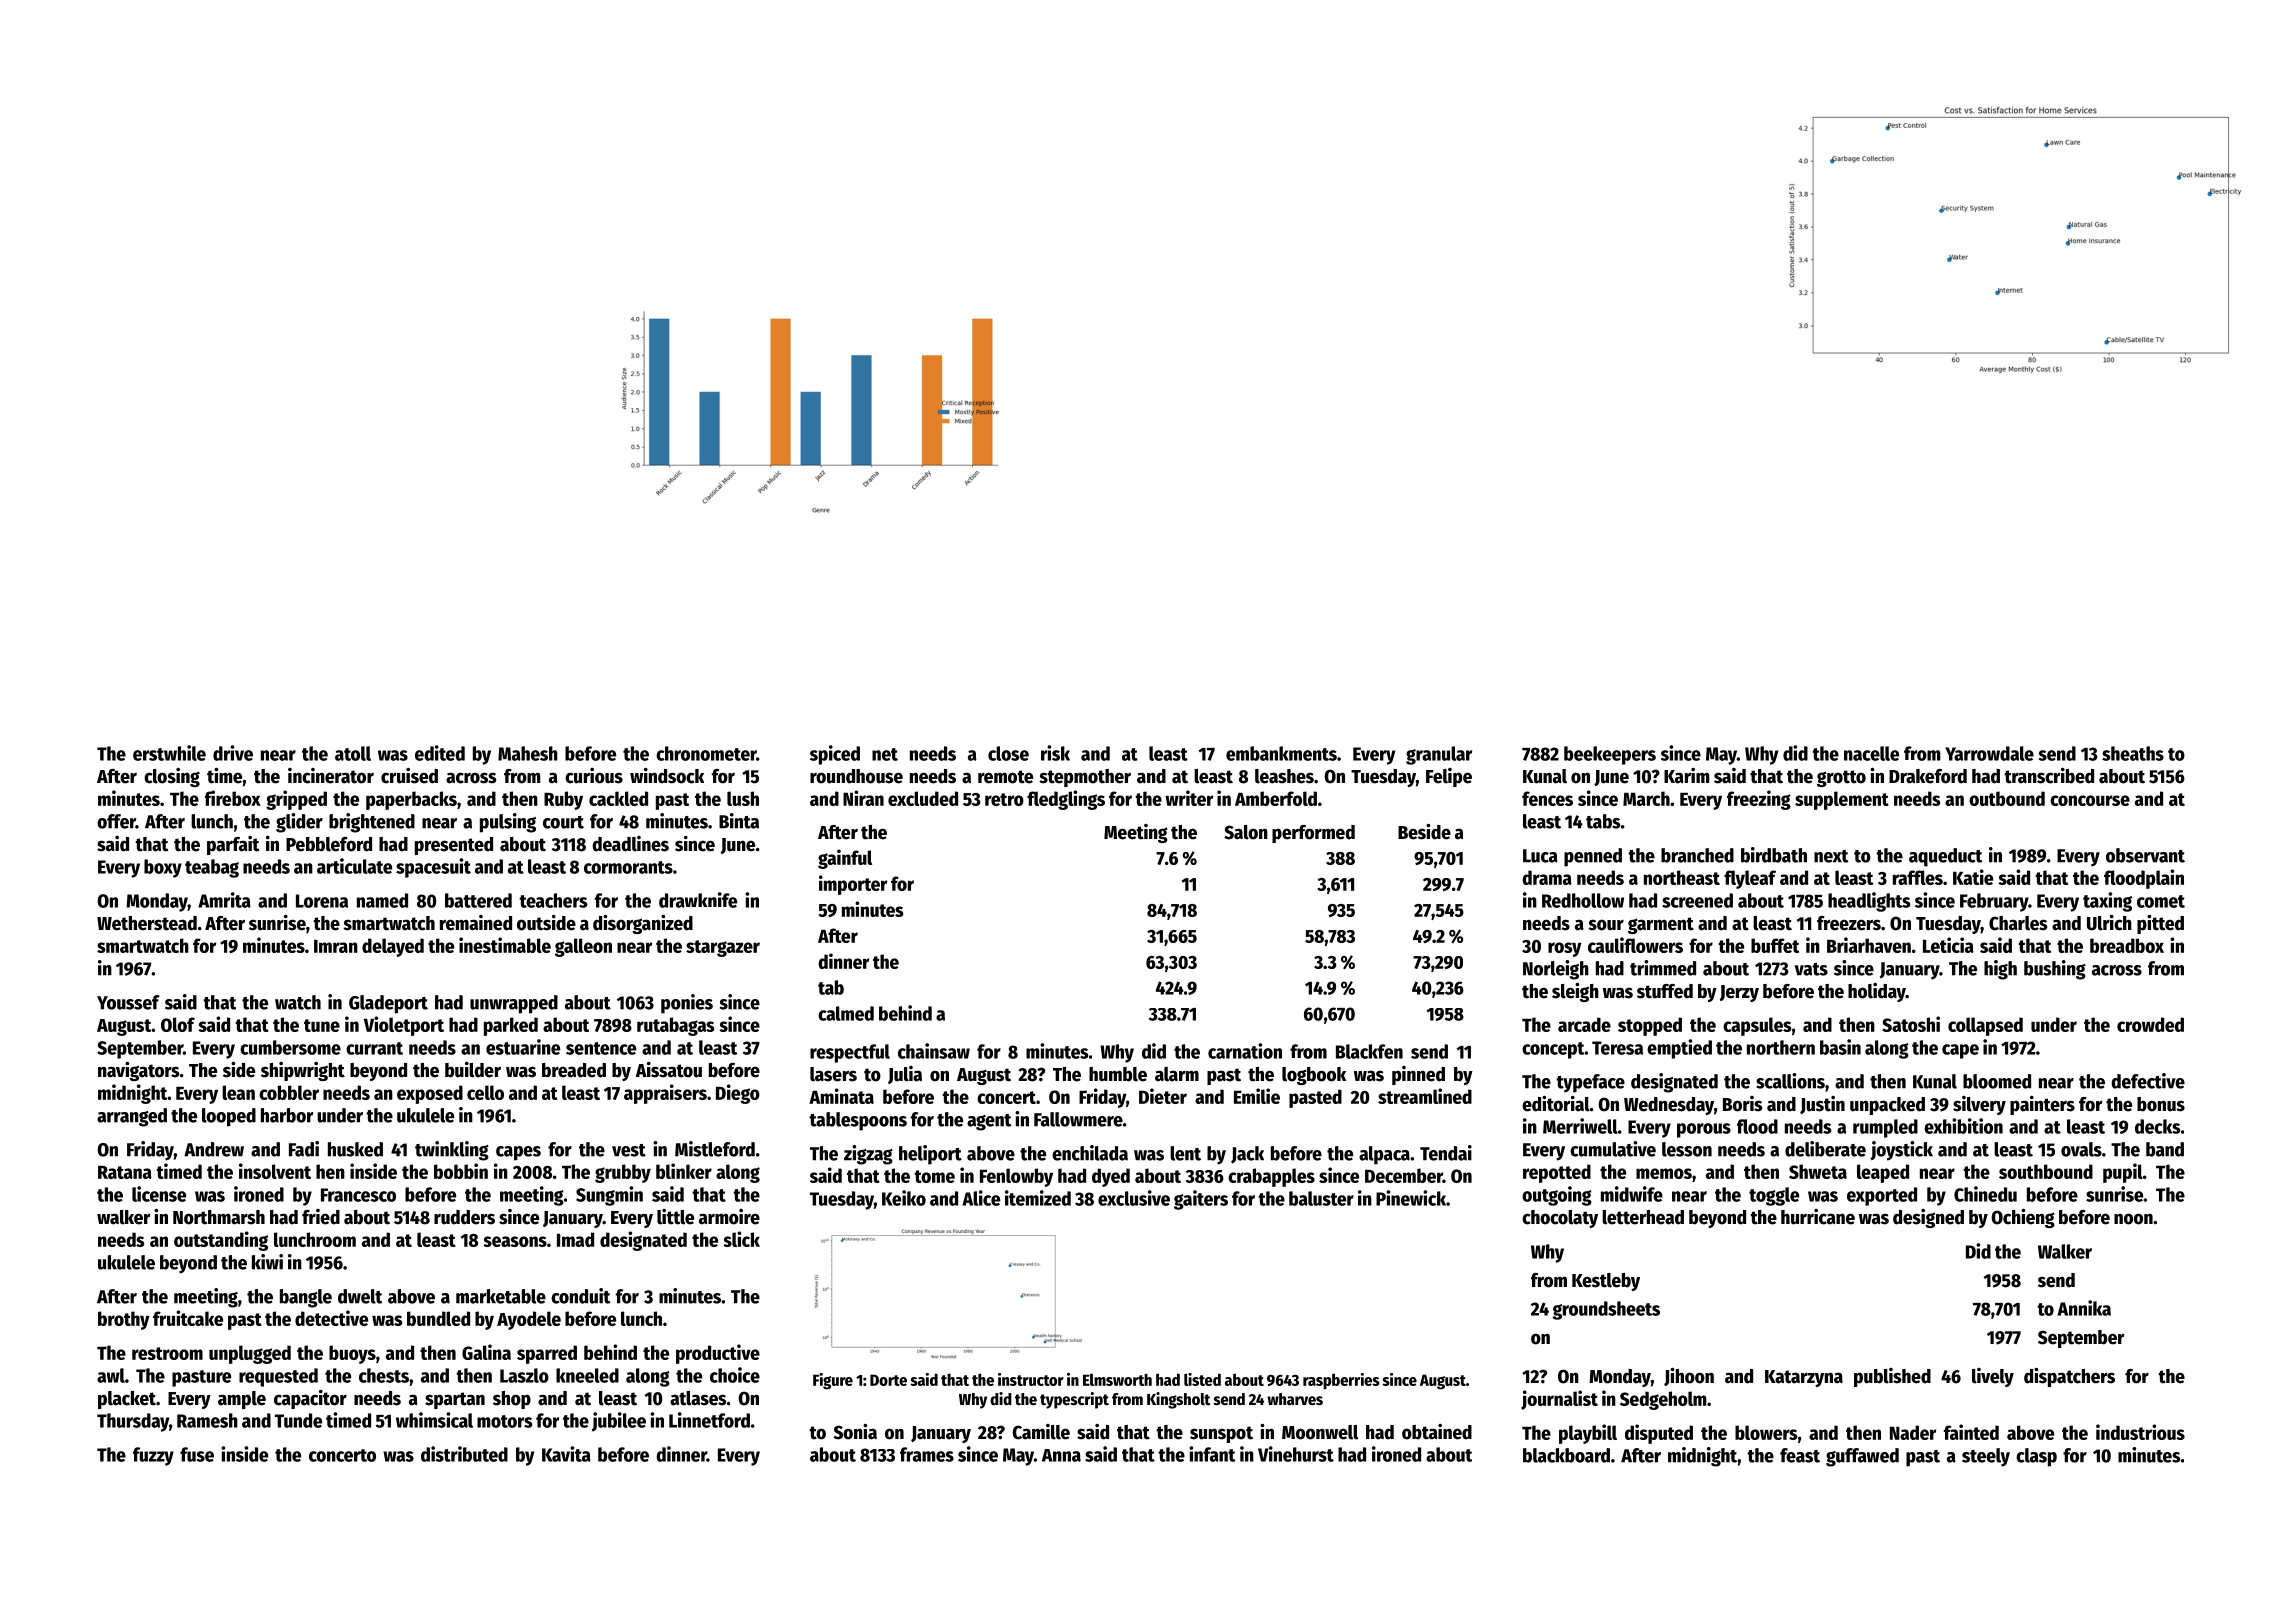 This document has height=1614, width=2282. Describe the element at coordinates (2049, 776) in the document. I see `transcribed` at that location.
